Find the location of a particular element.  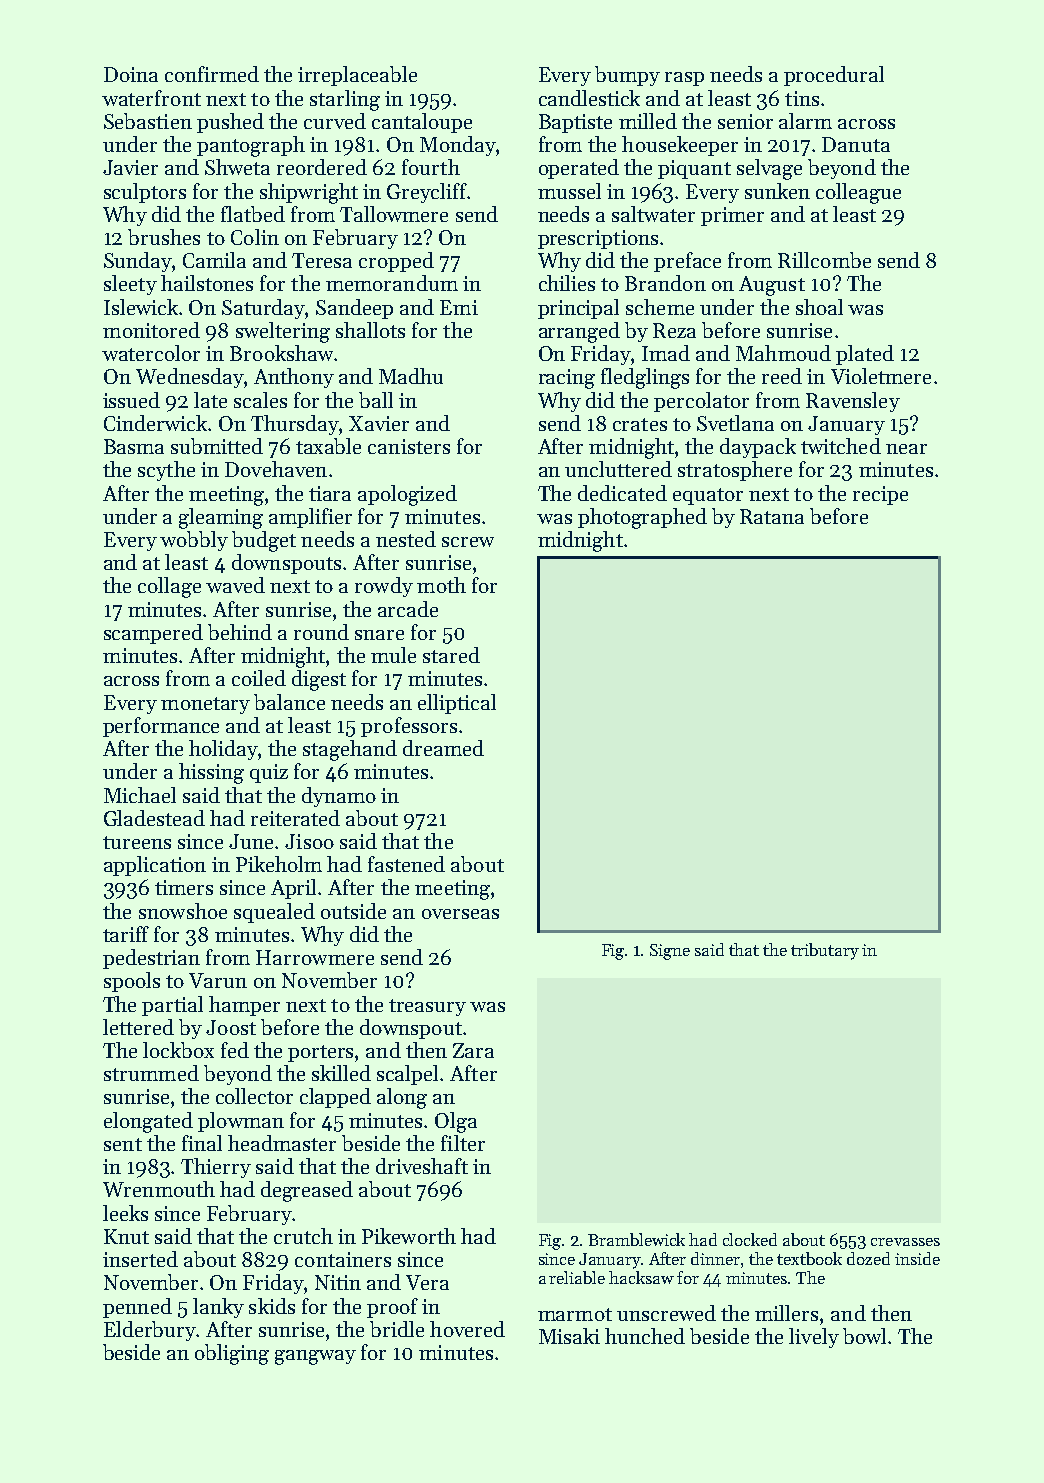

Danuta is located at coordinates (856, 144).
